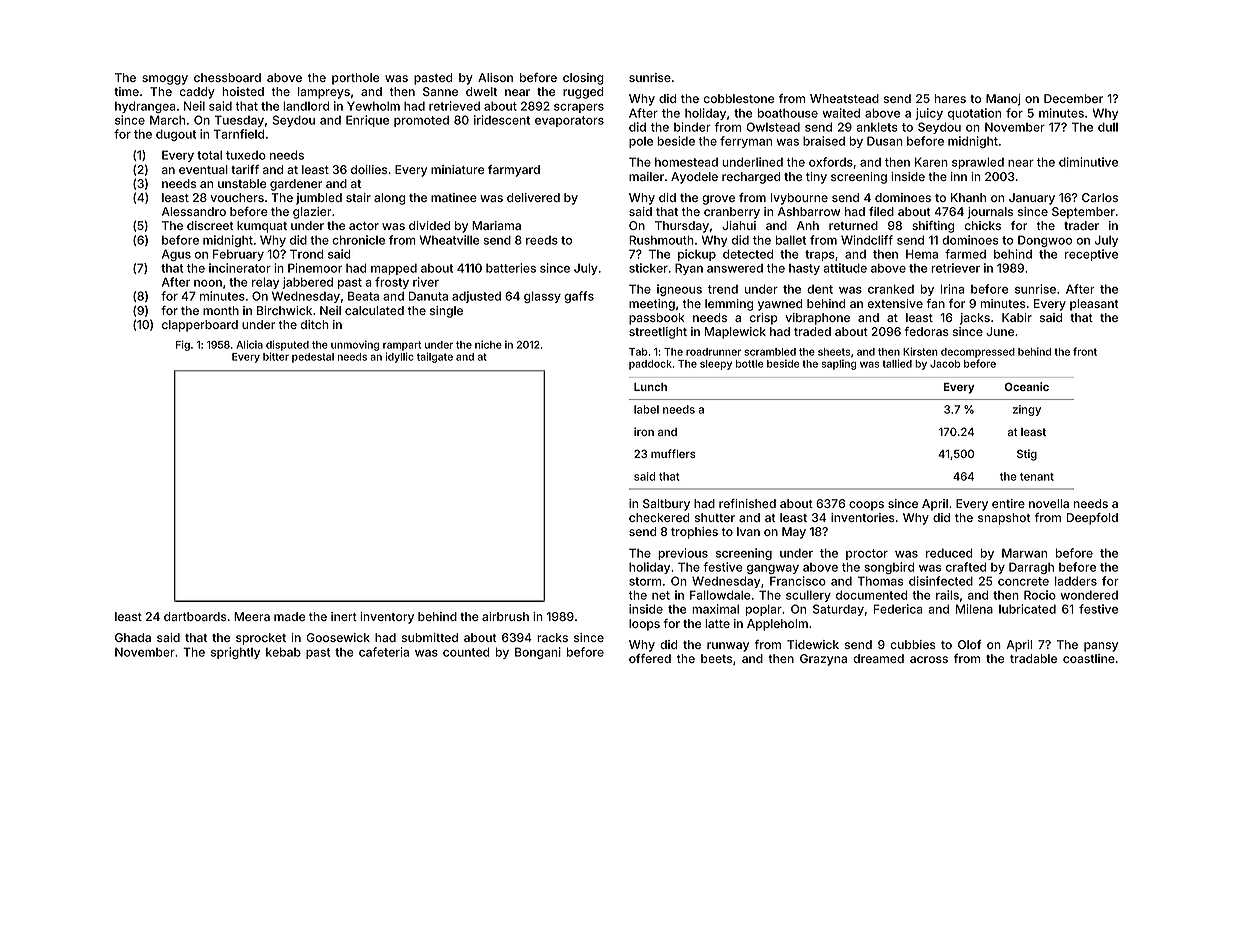 This screenshot has width=1233, height=952. Describe the element at coordinates (952, 289) in the screenshot. I see `Irina` at that location.
